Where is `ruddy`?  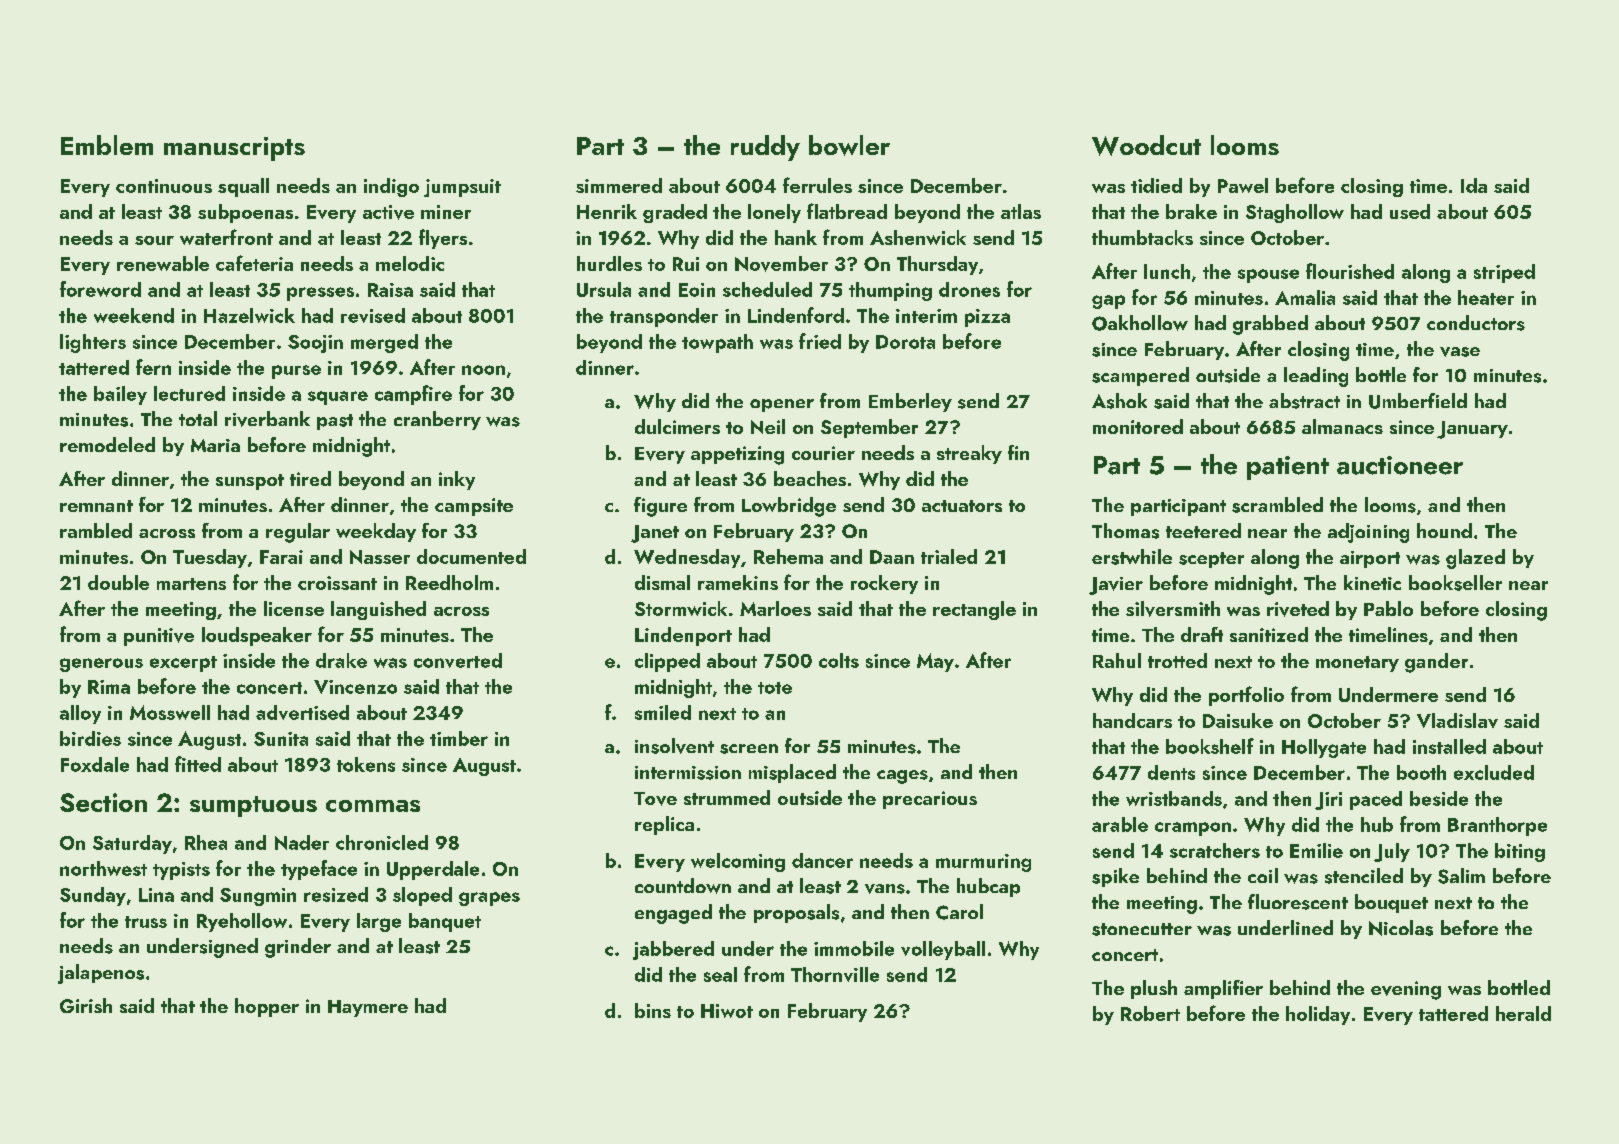
ruddy is located at coordinates (765, 148).
